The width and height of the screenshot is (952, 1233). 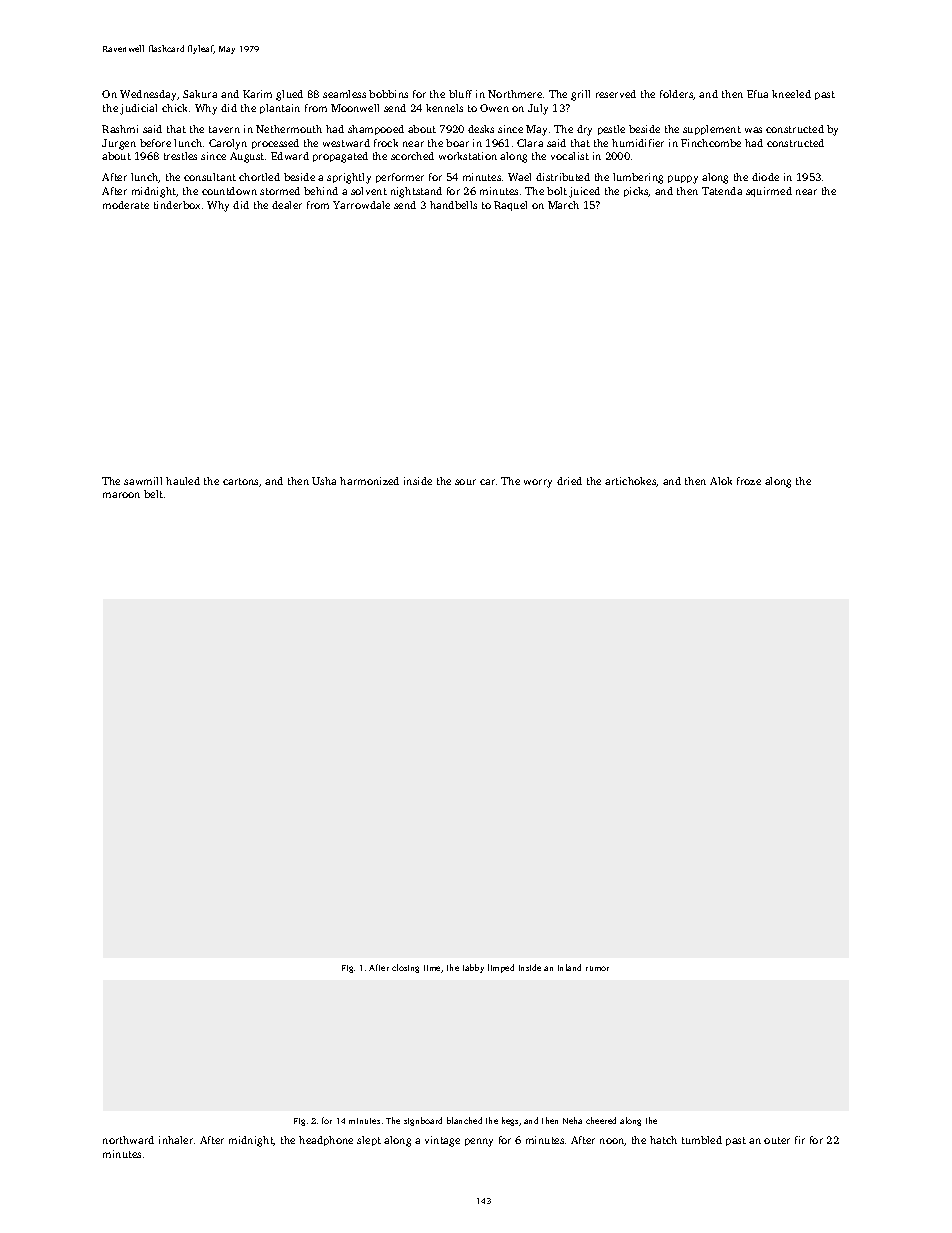 I want to click on worry, so click(x=538, y=483).
